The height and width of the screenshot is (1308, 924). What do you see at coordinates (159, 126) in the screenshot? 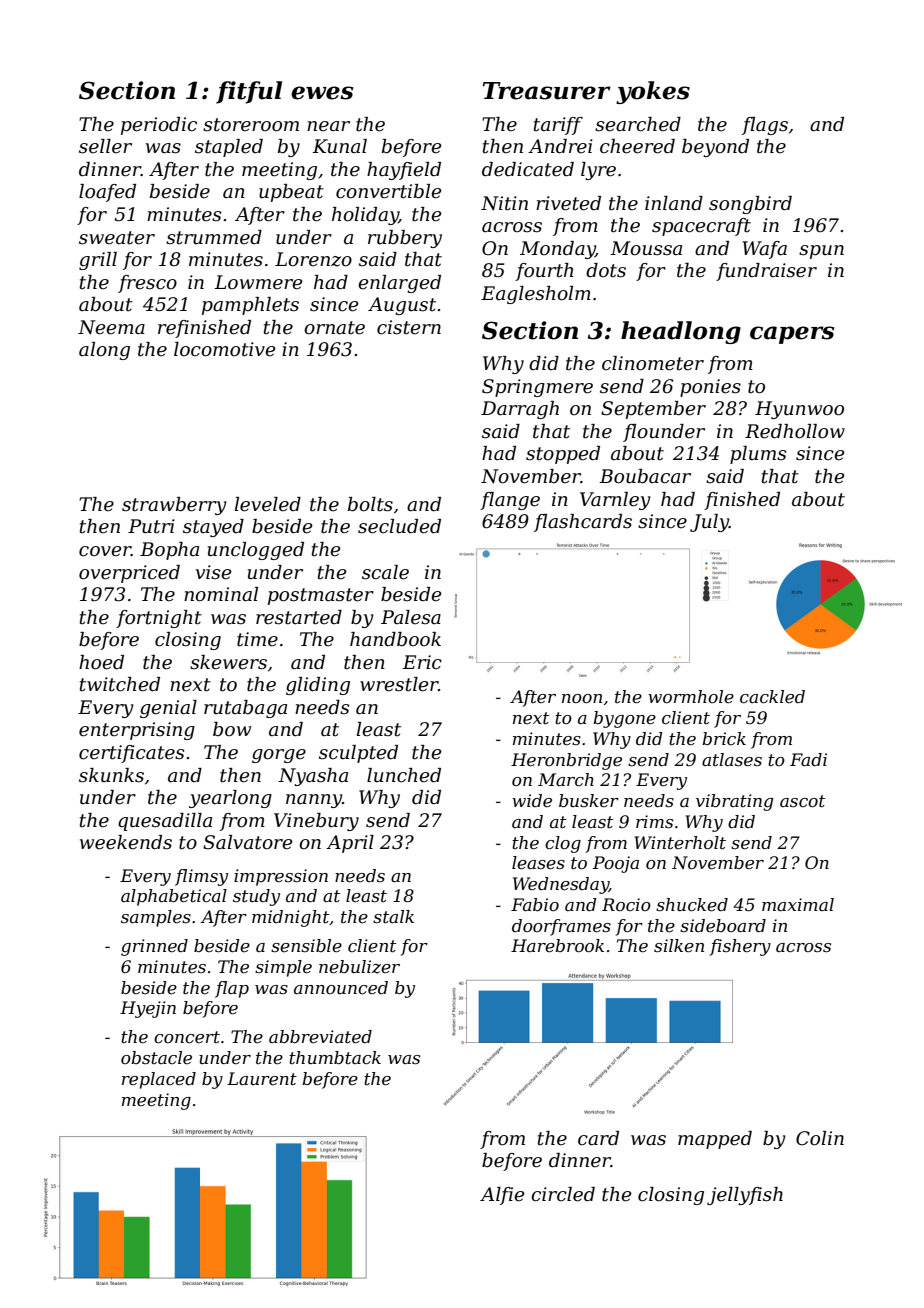
I see `periodic` at bounding box center [159, 126].
